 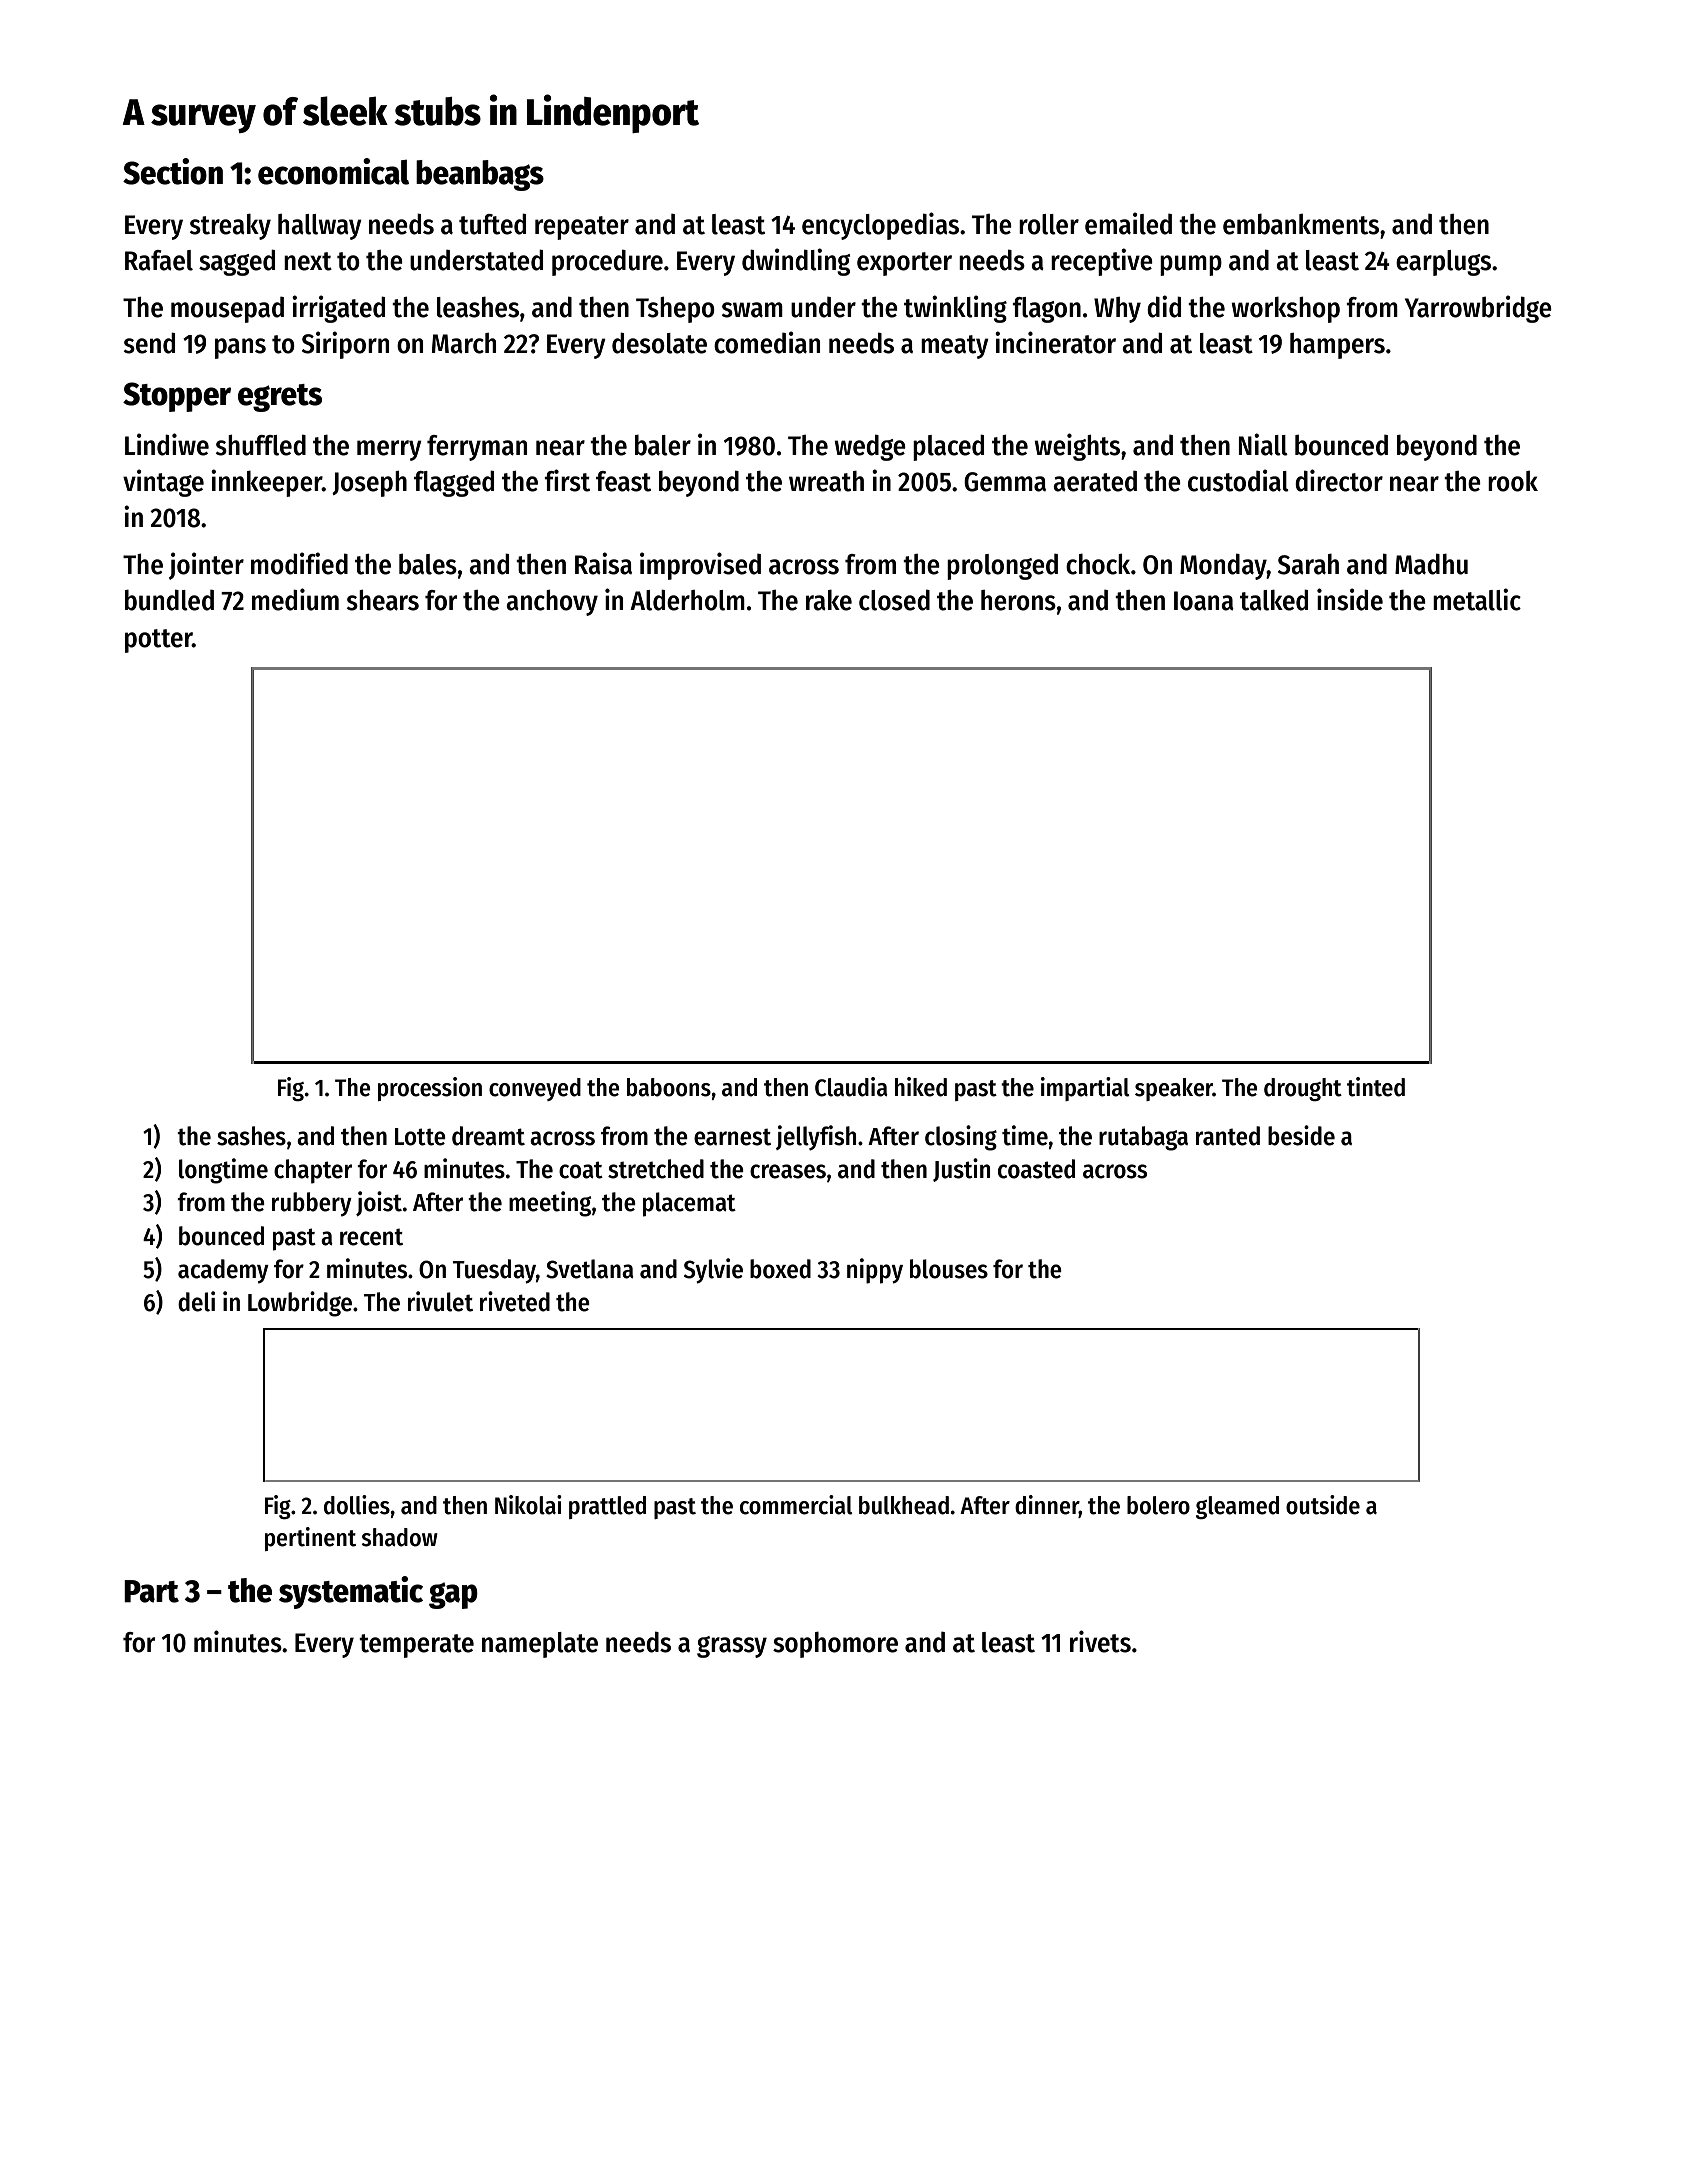 I want to click on nippy, so click(x=875, y=1271).
